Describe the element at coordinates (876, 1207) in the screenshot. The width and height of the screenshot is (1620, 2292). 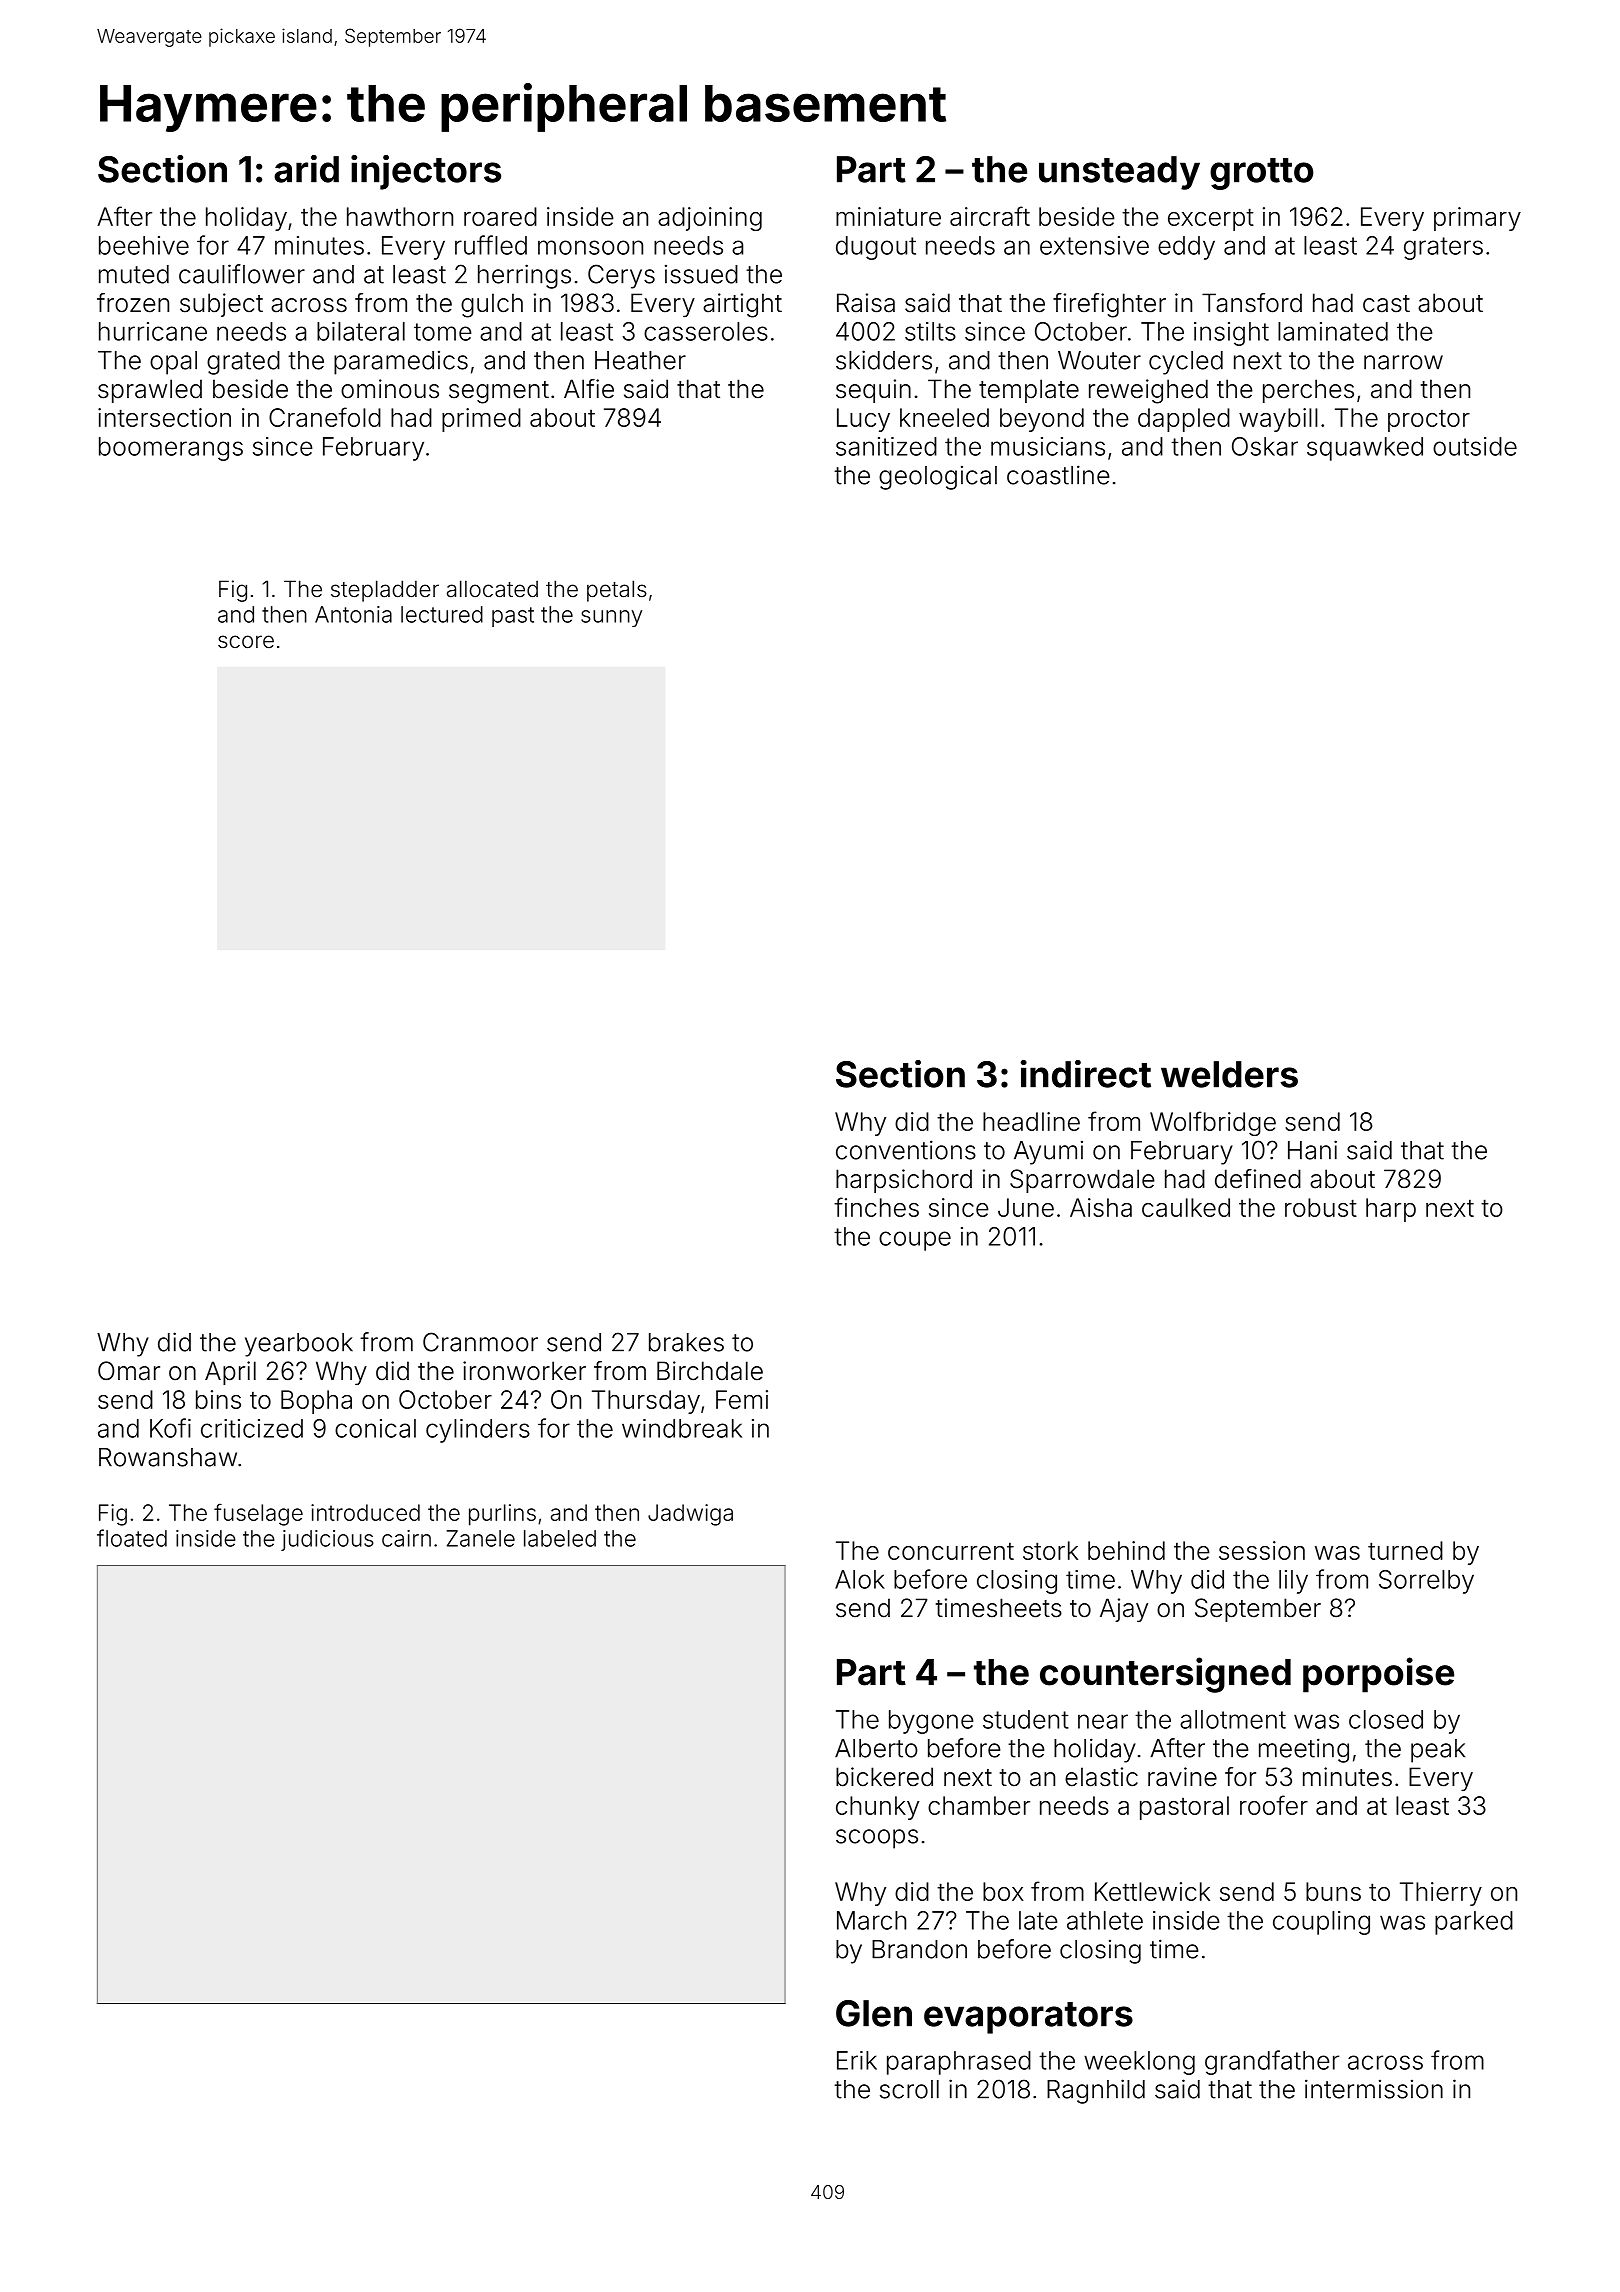
I see `finches` at that location.
